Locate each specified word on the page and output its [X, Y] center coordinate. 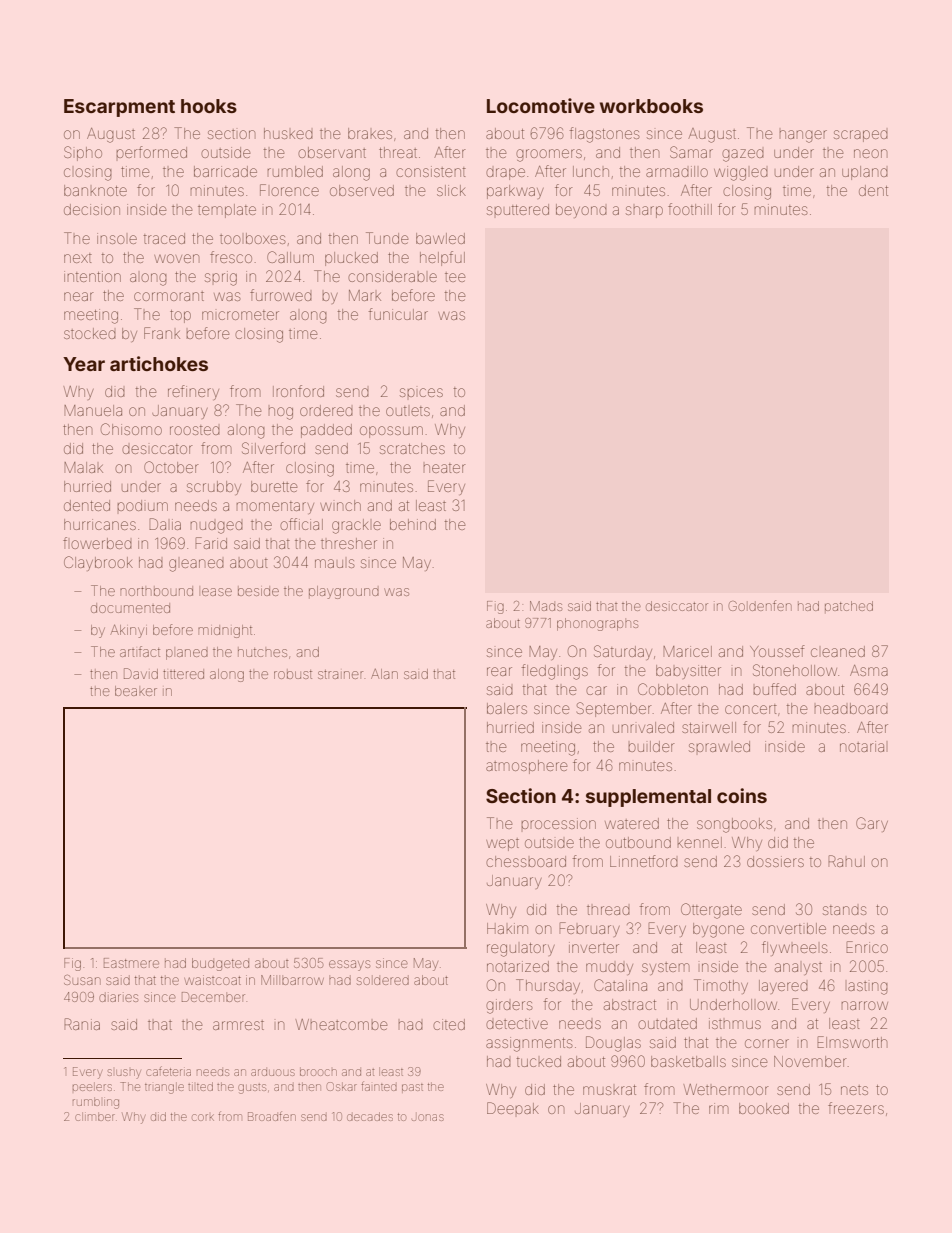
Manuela [93, 410]
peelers [92, 1087]
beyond [581, 211]
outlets [408, 411]
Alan [384, 674]
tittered [183, 674]
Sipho [83, 153]
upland [865, 173]
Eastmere [131, 963]
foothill [690, 209]
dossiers [775, 861]
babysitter [688, 672]
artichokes [159, 363]
